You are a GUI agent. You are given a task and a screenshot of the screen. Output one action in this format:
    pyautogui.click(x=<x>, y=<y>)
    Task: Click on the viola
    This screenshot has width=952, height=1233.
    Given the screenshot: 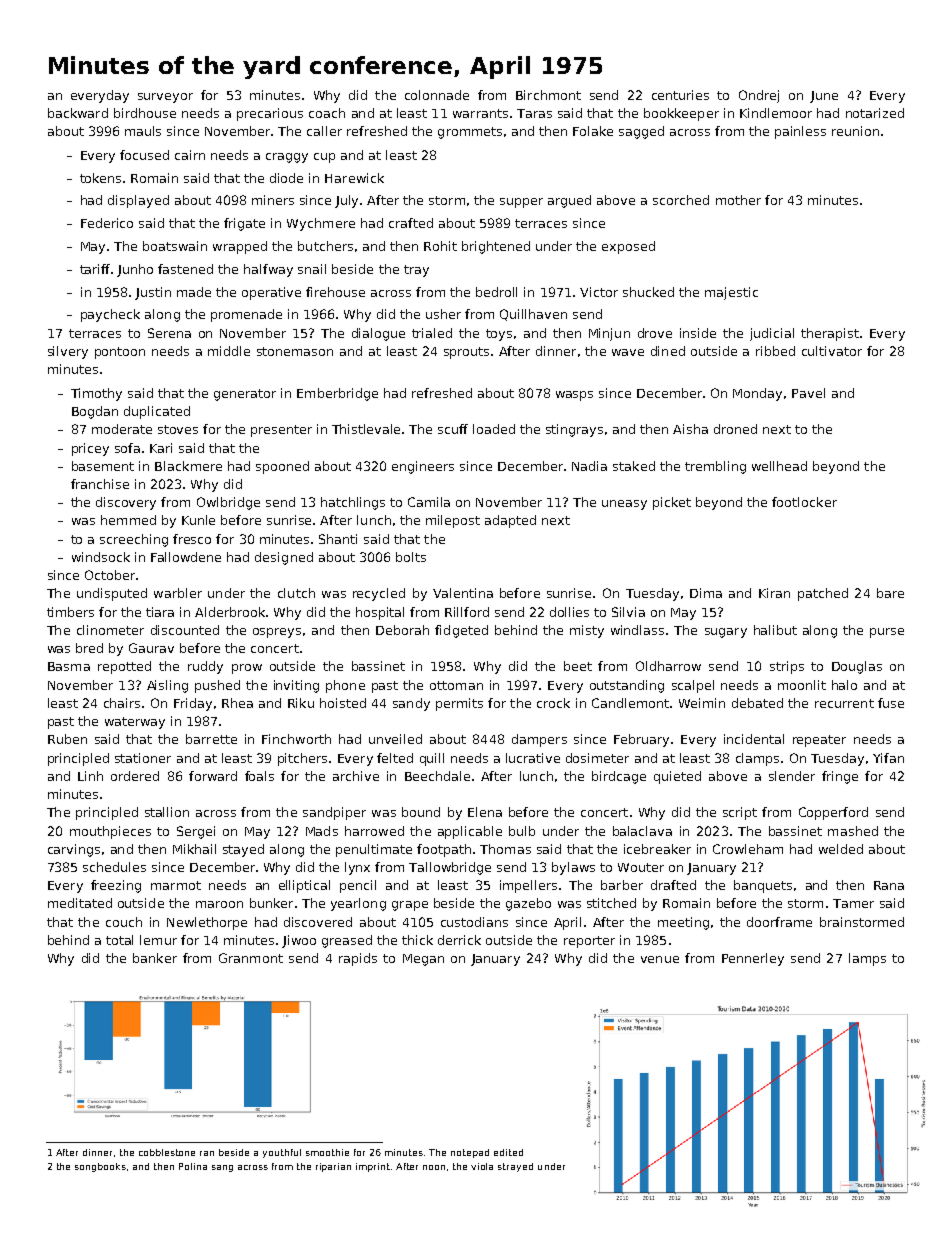 What is the action you would take?
    pyautogui.click(x=482, y=1166)
